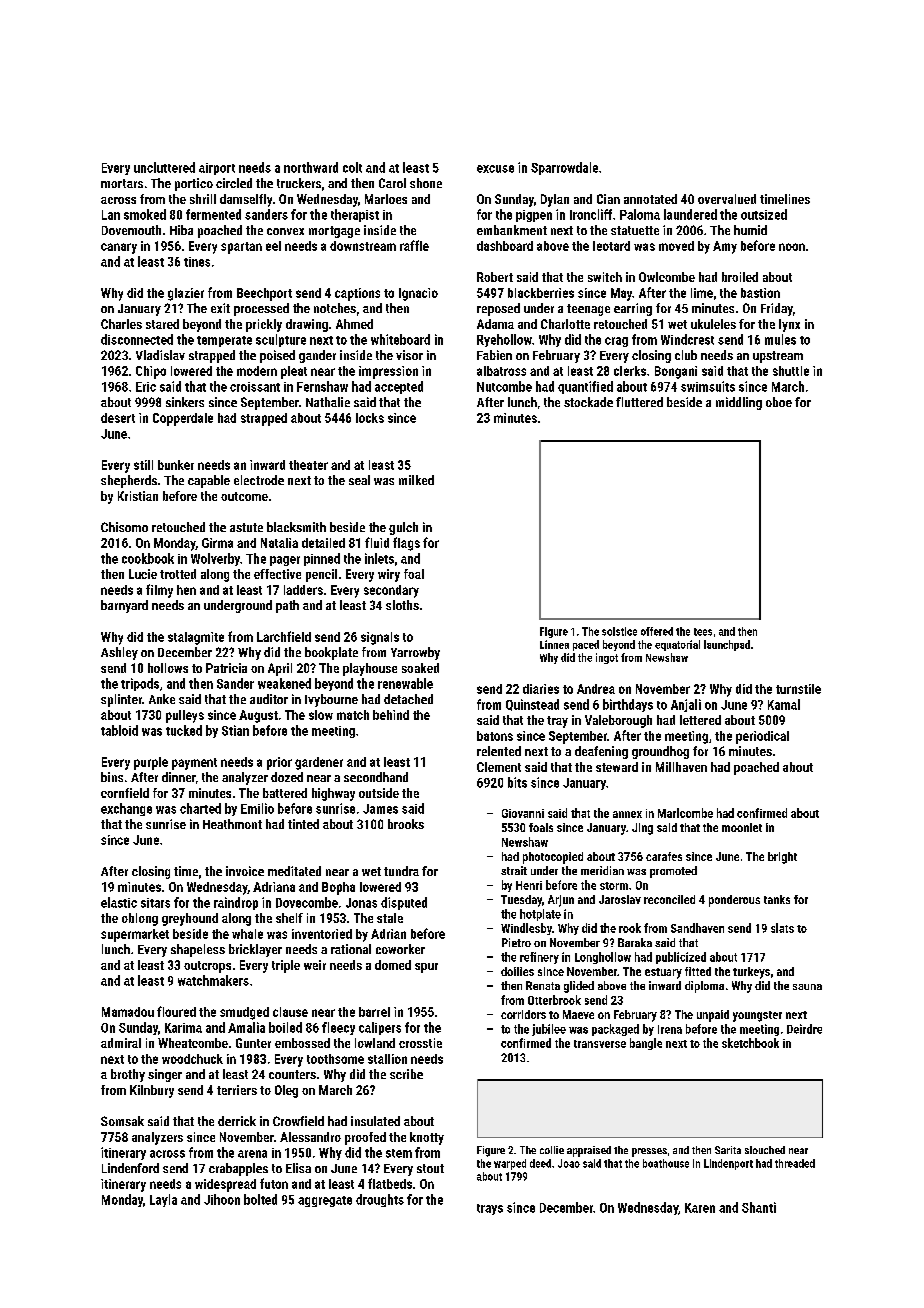 This image has height=1308, width=924. What do you see at coordinates (676, 246) in the image?
I see `moved` at bounding box center [676, 246].
